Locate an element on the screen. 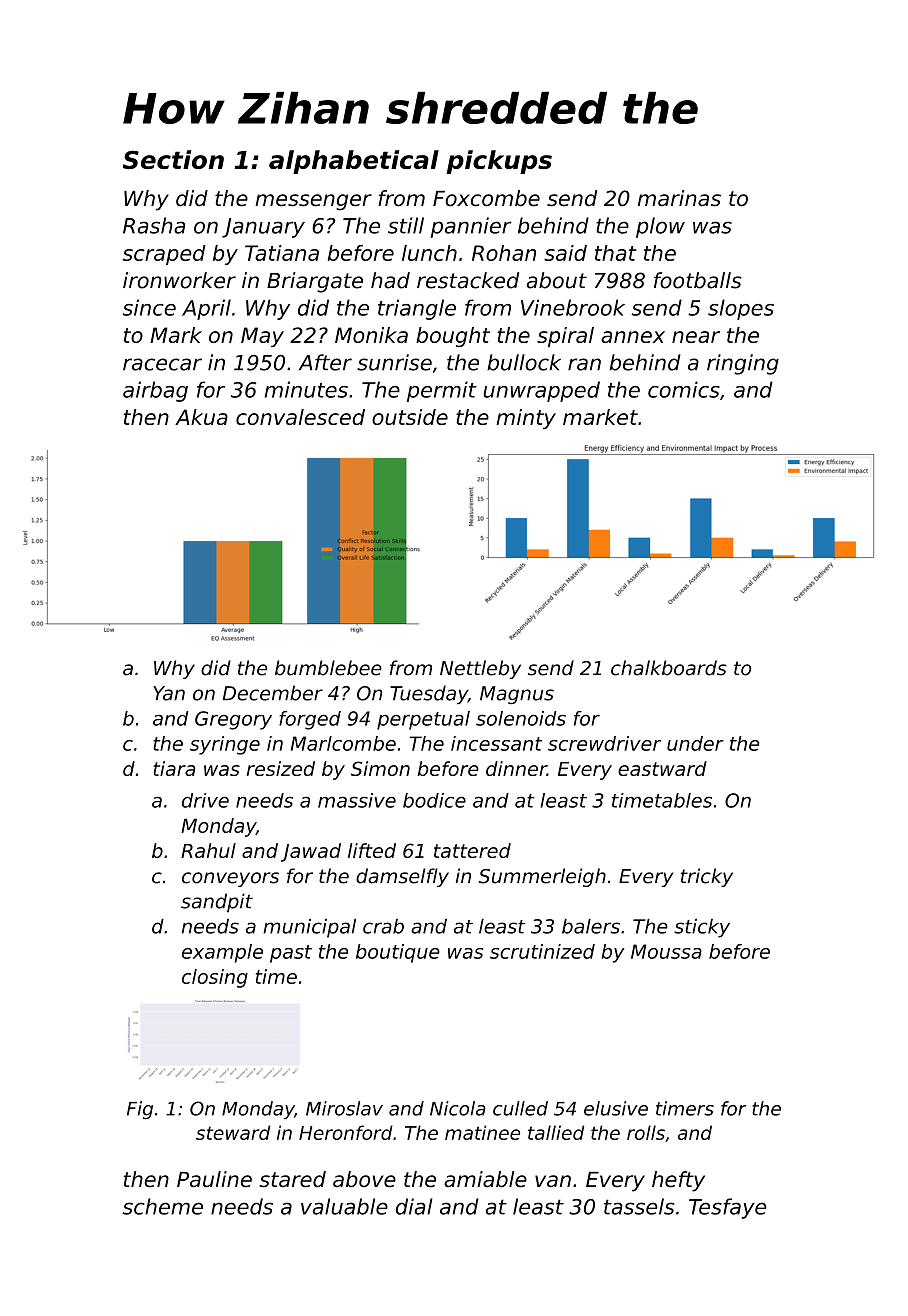 The image size is (908, 1316). lunch is located at coordinates (429, 253).
